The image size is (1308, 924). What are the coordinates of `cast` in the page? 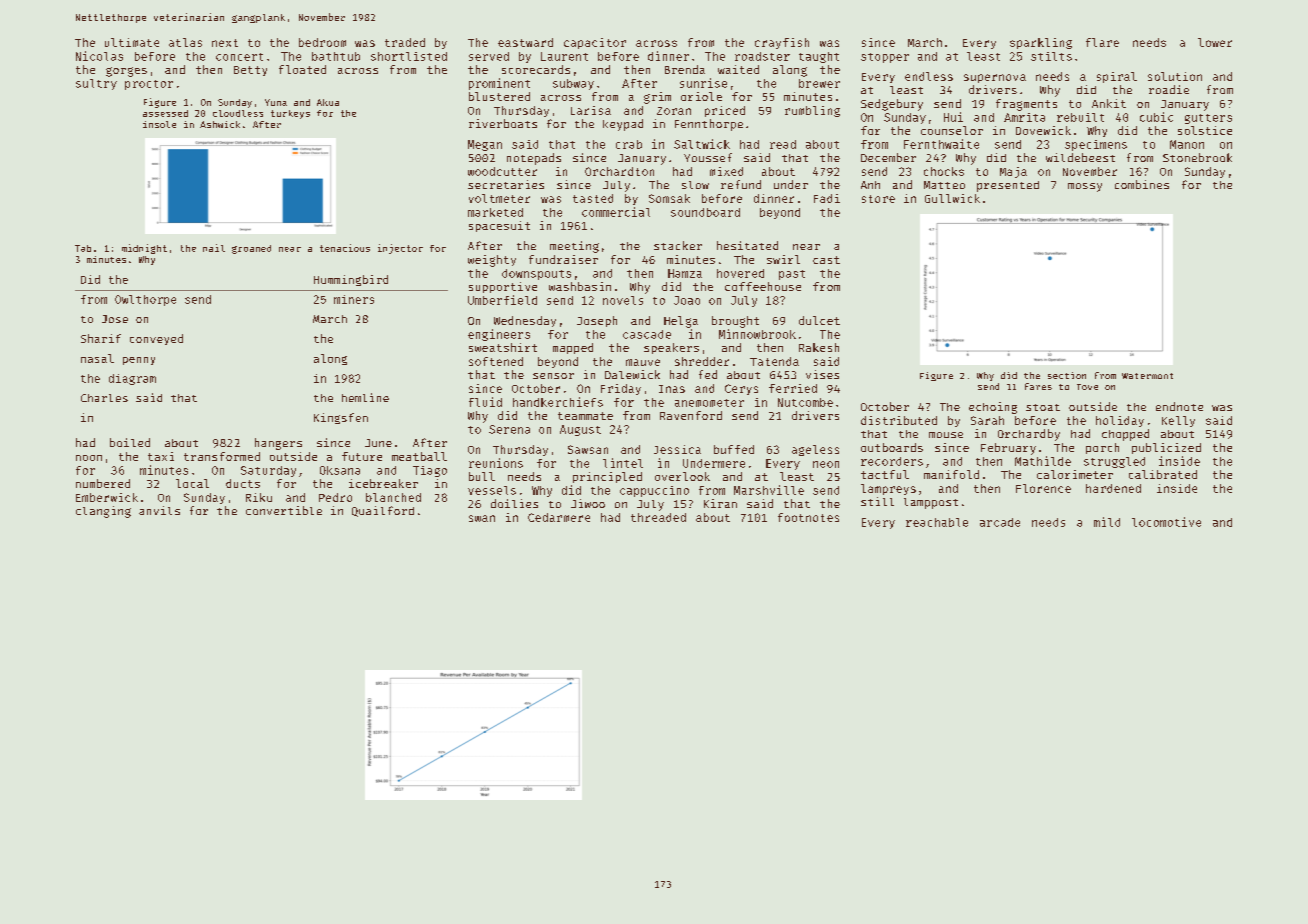 It's located at (826, 260).
